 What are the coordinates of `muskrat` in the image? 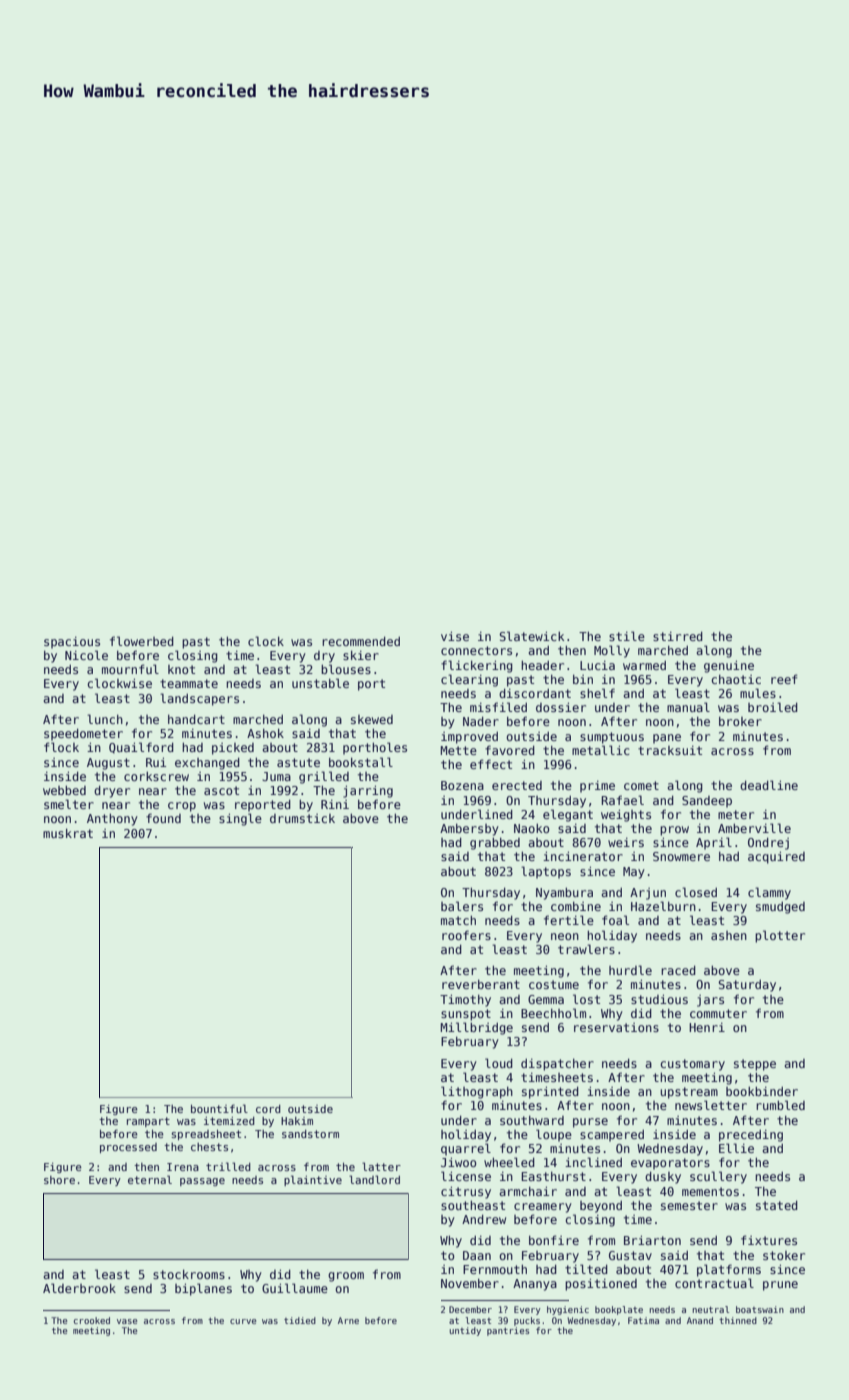 It's located at (68, 833).
